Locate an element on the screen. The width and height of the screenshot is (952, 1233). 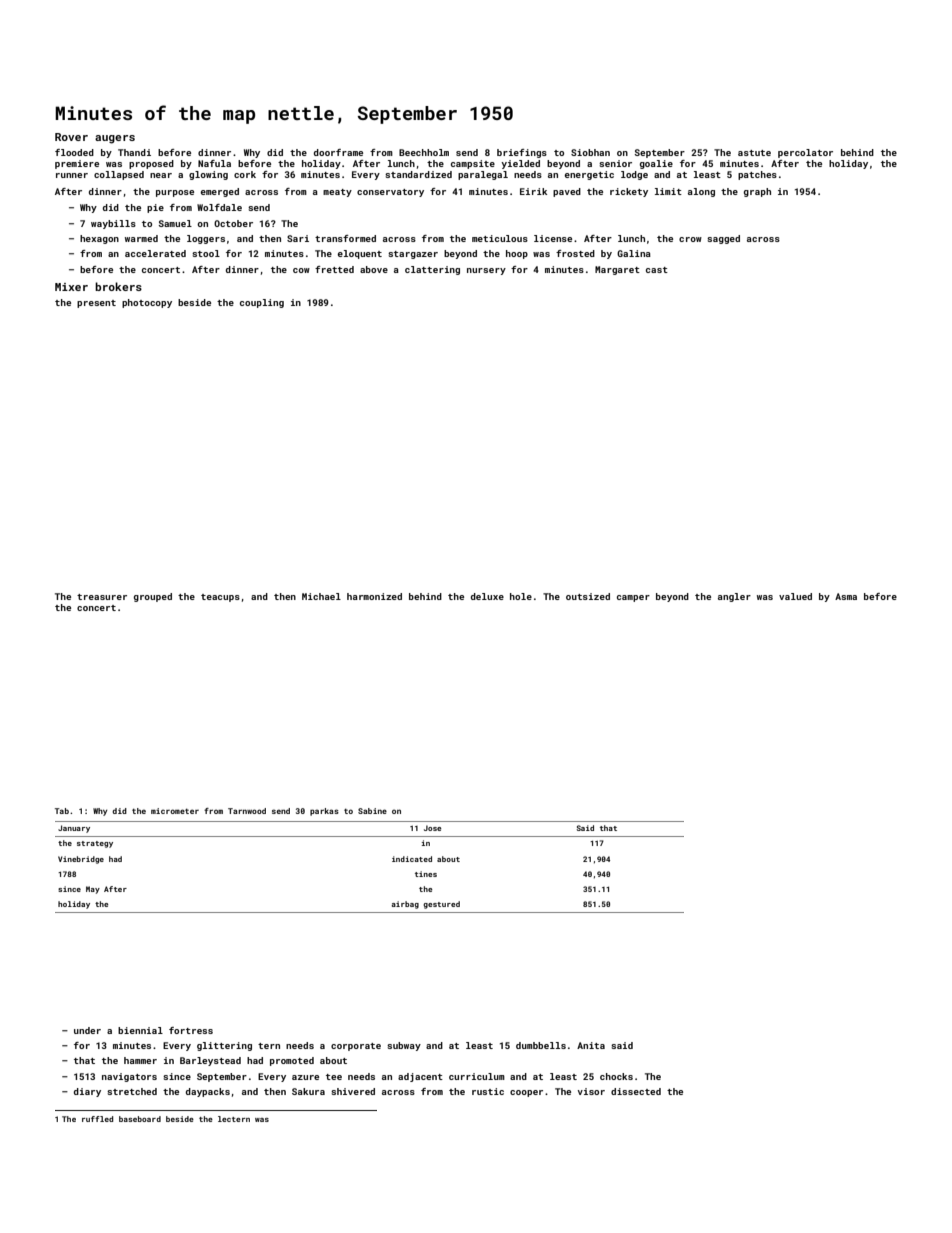
Anita is located at coordinates (591, 1045).
